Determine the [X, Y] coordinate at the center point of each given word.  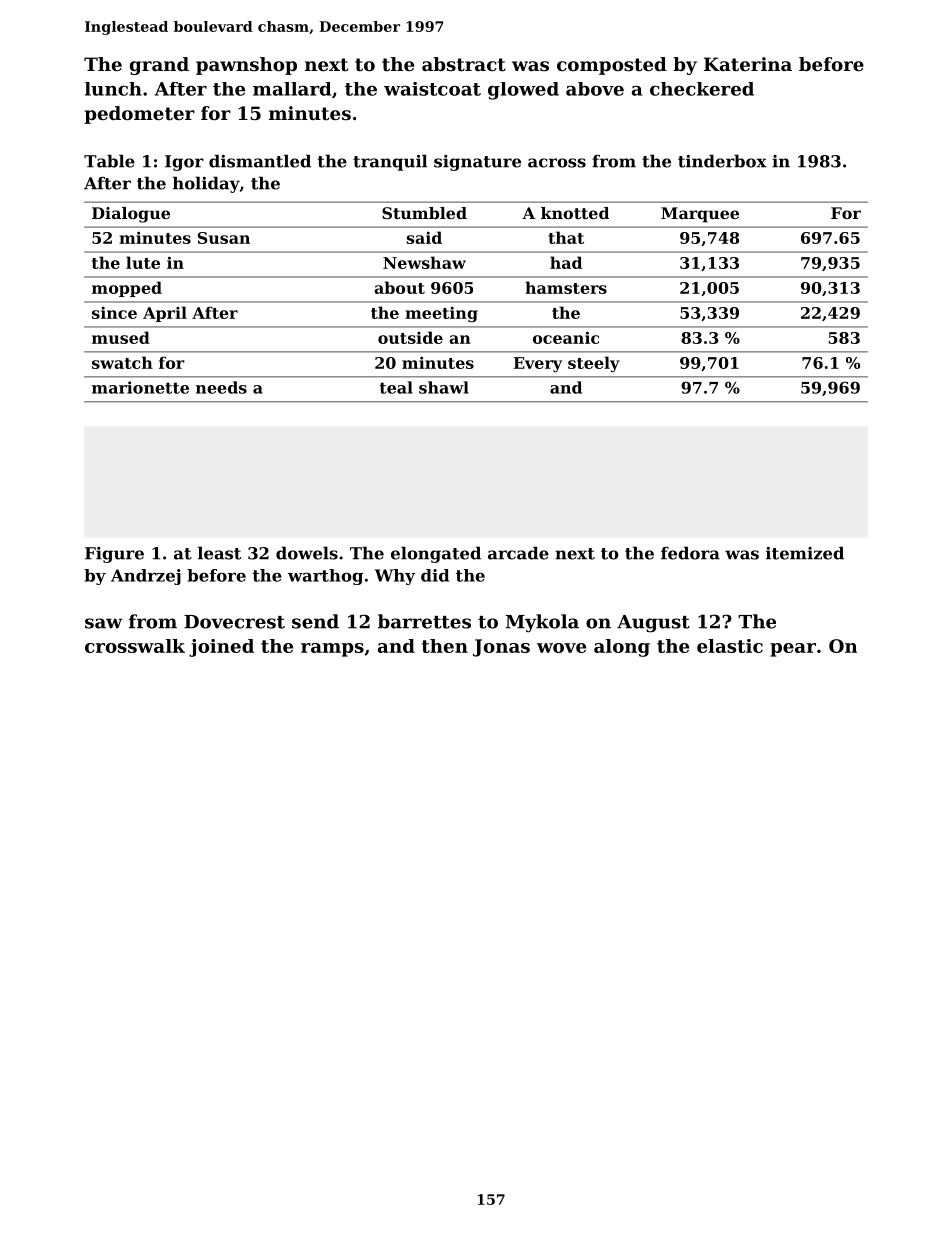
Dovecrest [234, 622]
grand [159, 66]
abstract [464, 64]
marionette [140, 387]
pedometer [139, 115]
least [219, 553]
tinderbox [722, 161]
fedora [690, 553]
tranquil [390, 162]
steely [594, 364]
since [114, 313]
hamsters [566, 287]
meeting [441, 315]
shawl [444, 387]
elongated [436, 554]
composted [612, 66]
